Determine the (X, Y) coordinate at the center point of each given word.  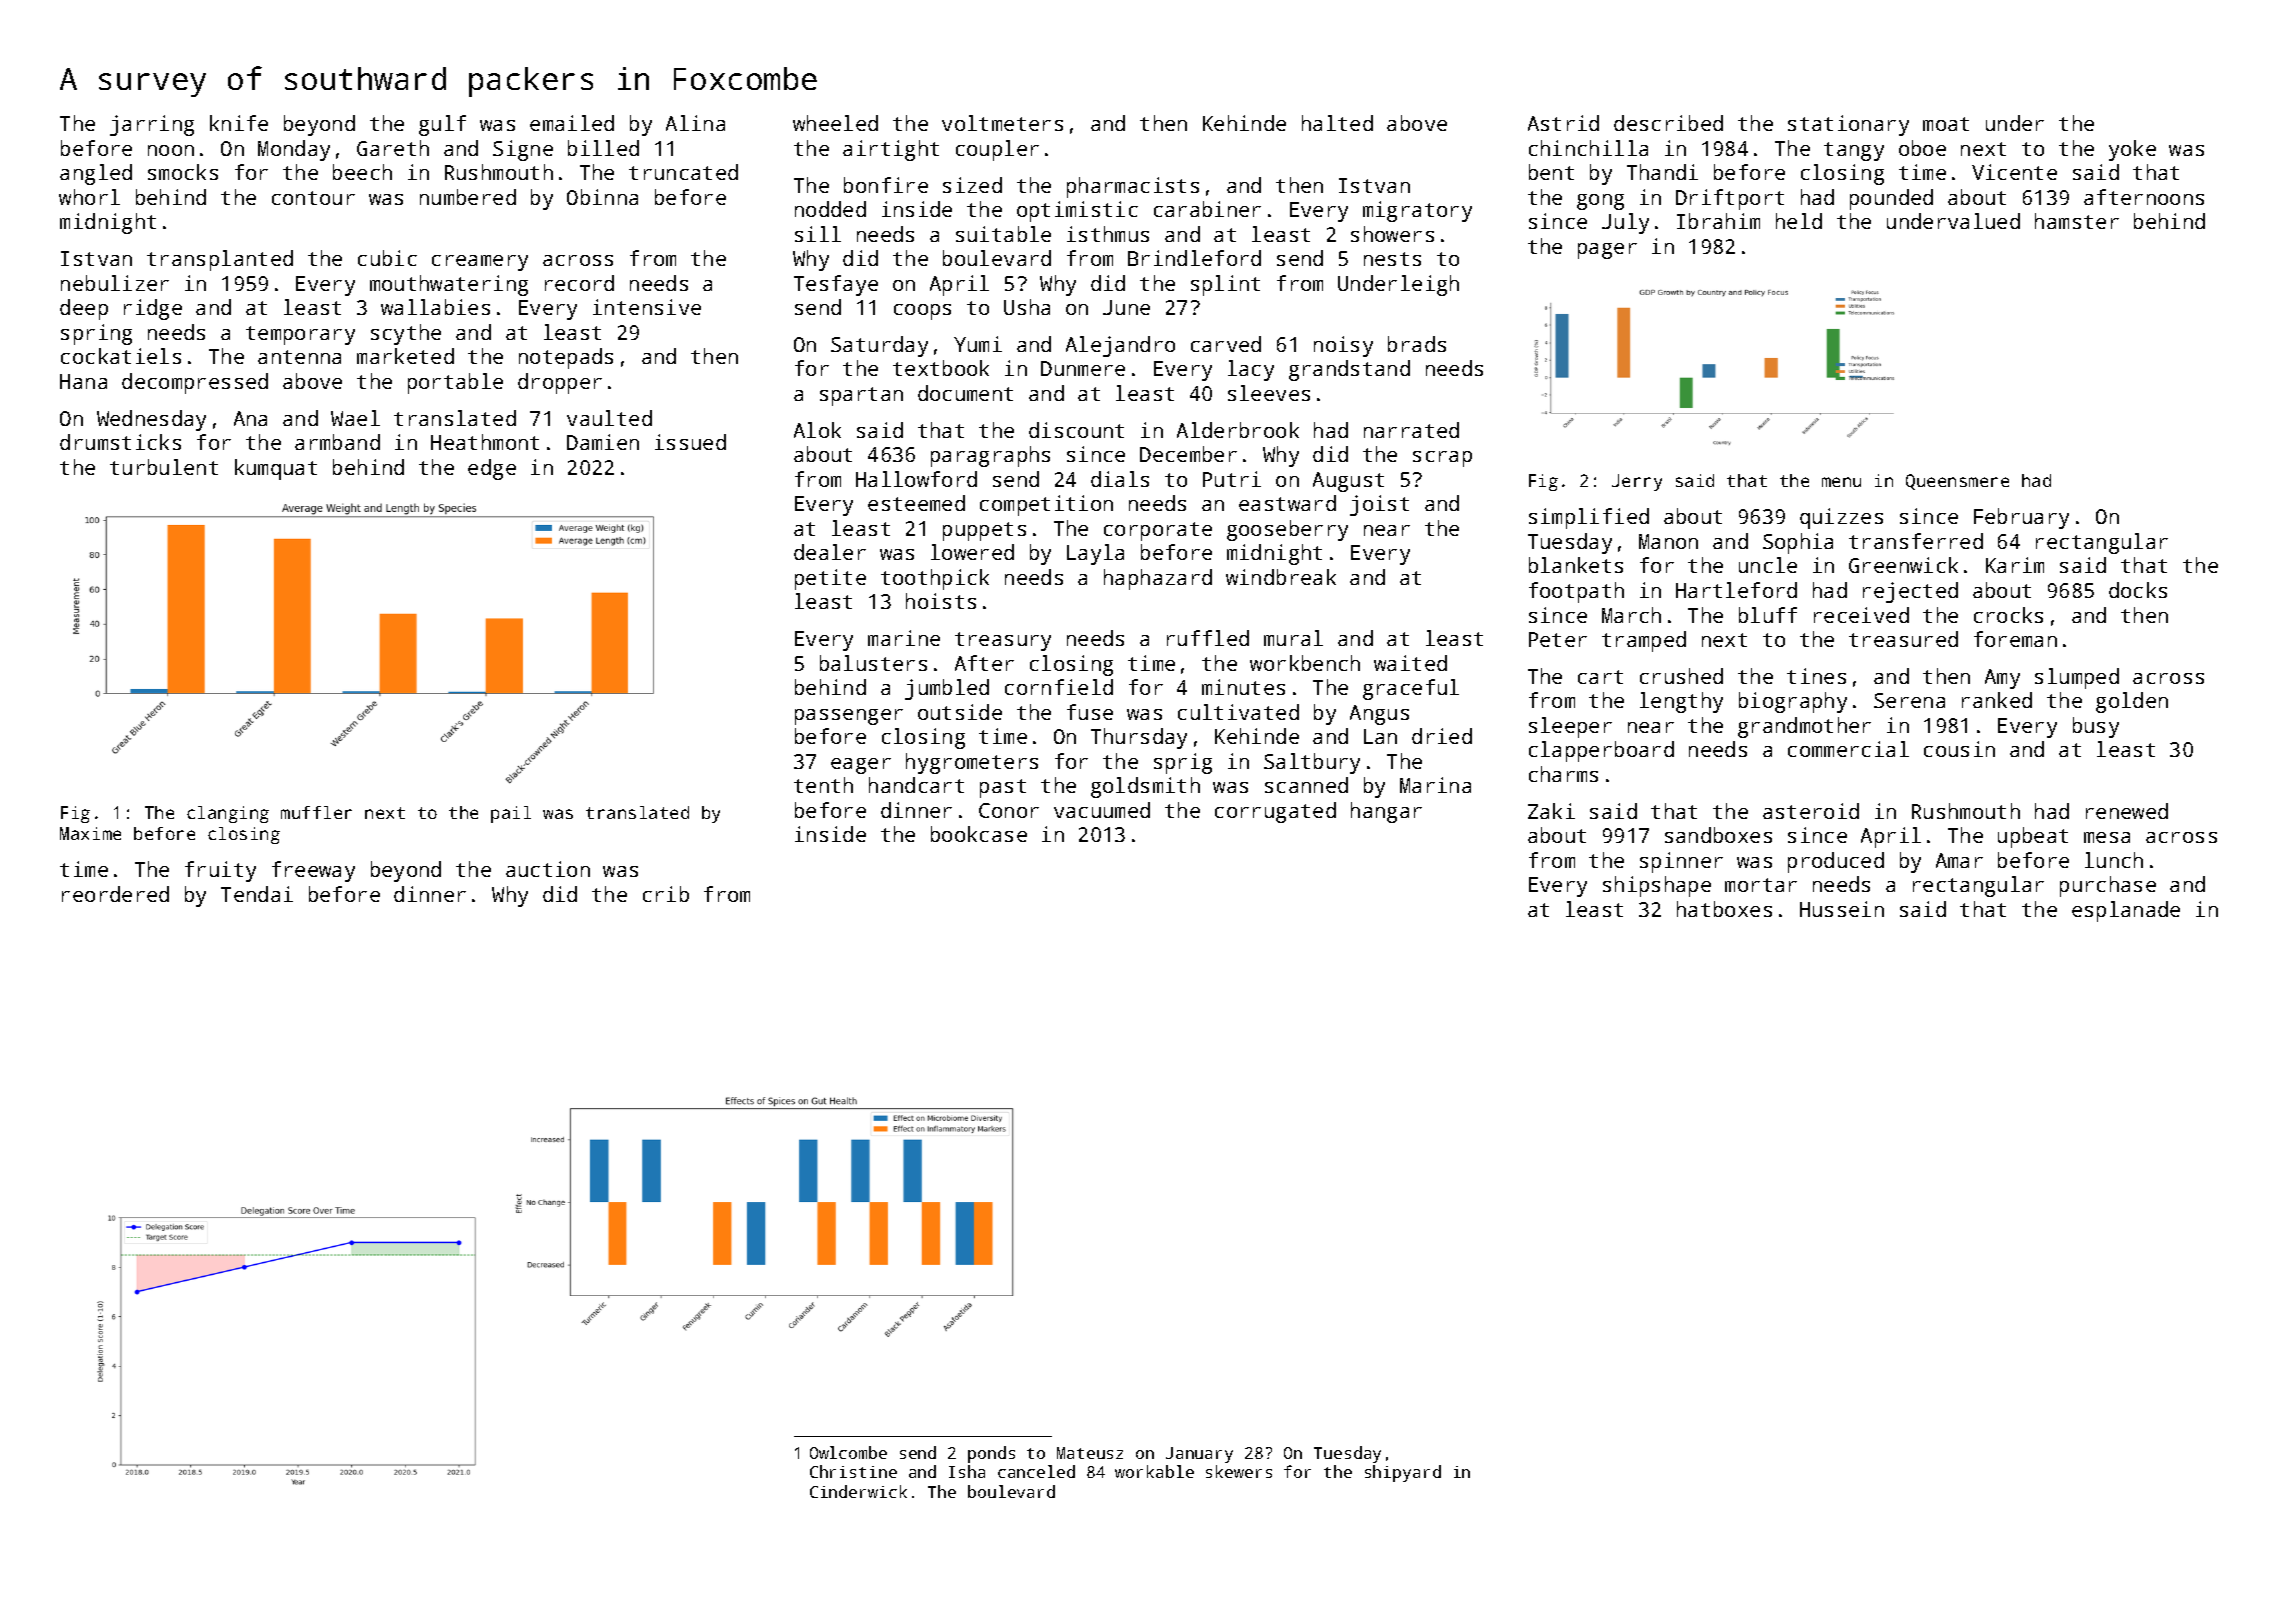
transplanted (220, 260)
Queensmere (1957, 482)
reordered (115, 894)
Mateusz (1090, 1453)
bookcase (979, 834)
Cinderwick (858, 1491)
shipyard (1403, 1473)
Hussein (1842, 909)
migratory (1417, 211)
